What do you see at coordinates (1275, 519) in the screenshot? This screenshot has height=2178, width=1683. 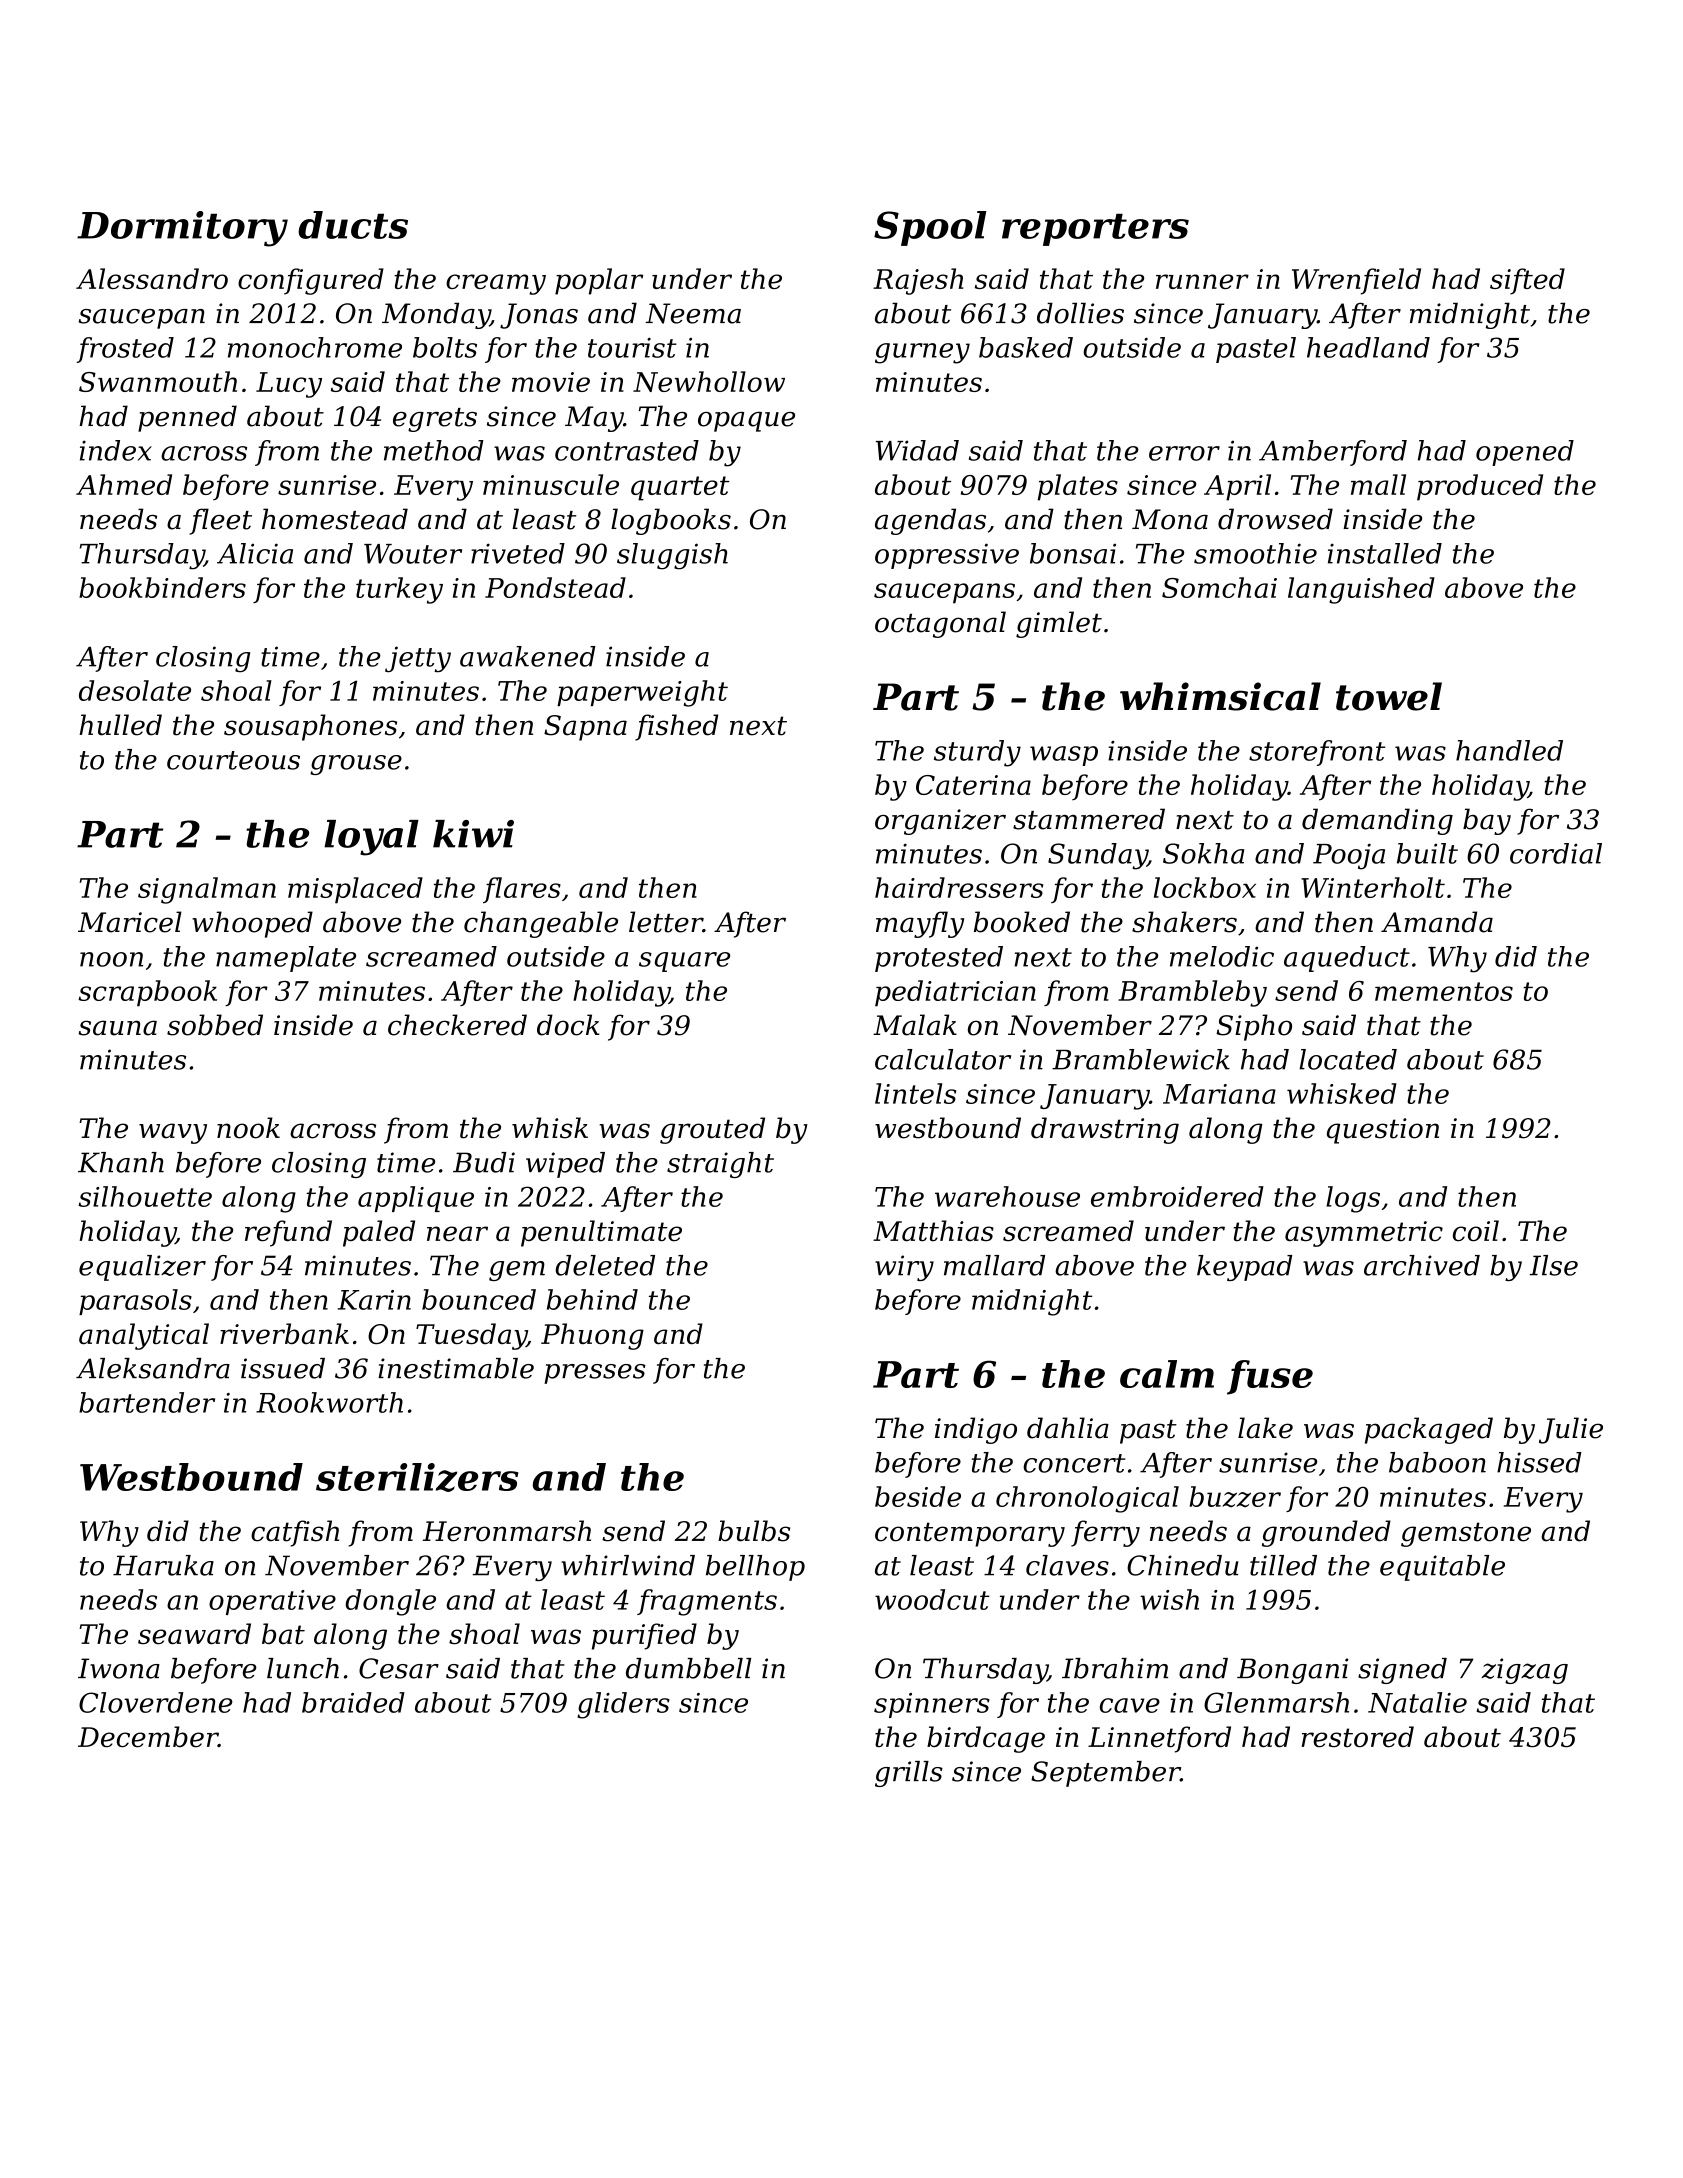 I see `drowsed` at bounding box center [1275, 519].
